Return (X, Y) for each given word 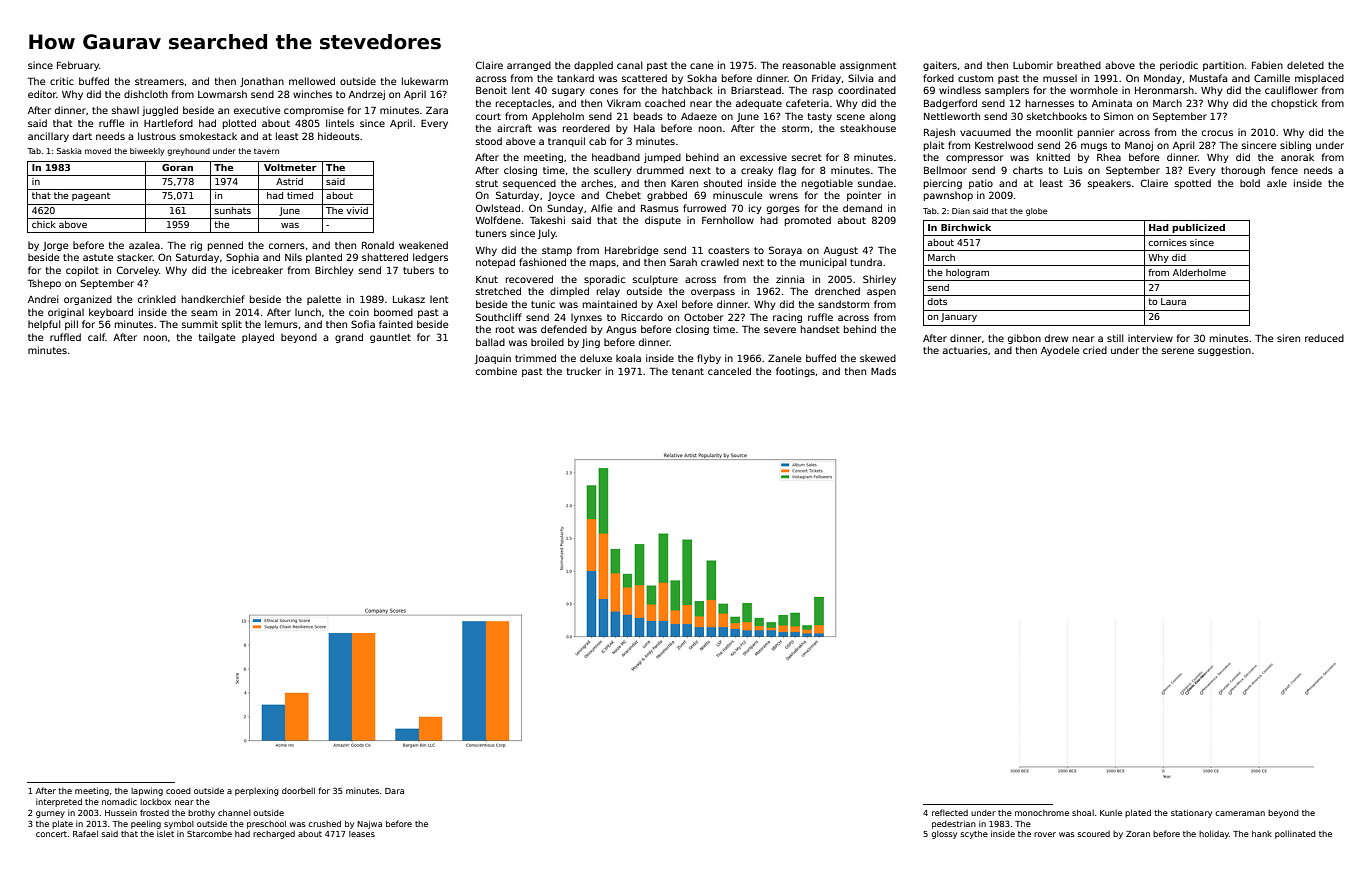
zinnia (790, 279)
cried (1095, 350)
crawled (720, 262)
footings (795, 372)
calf (97, 337)
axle (1277, 183)
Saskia (69, 151)
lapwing (147, 791)
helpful (44, 325)
